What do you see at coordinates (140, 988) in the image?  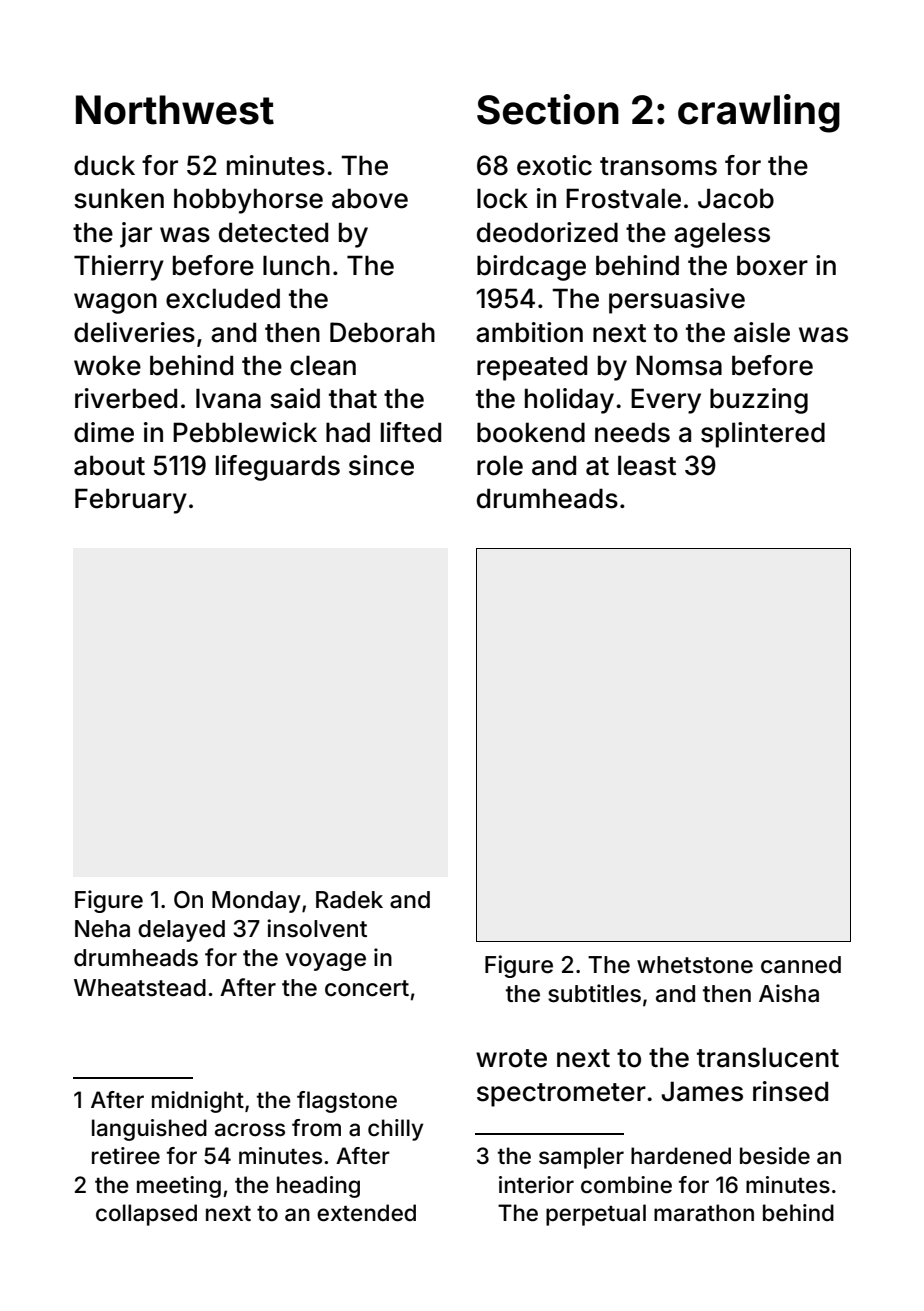 I see `Wheatstead` at bounding box center [140, 988].
